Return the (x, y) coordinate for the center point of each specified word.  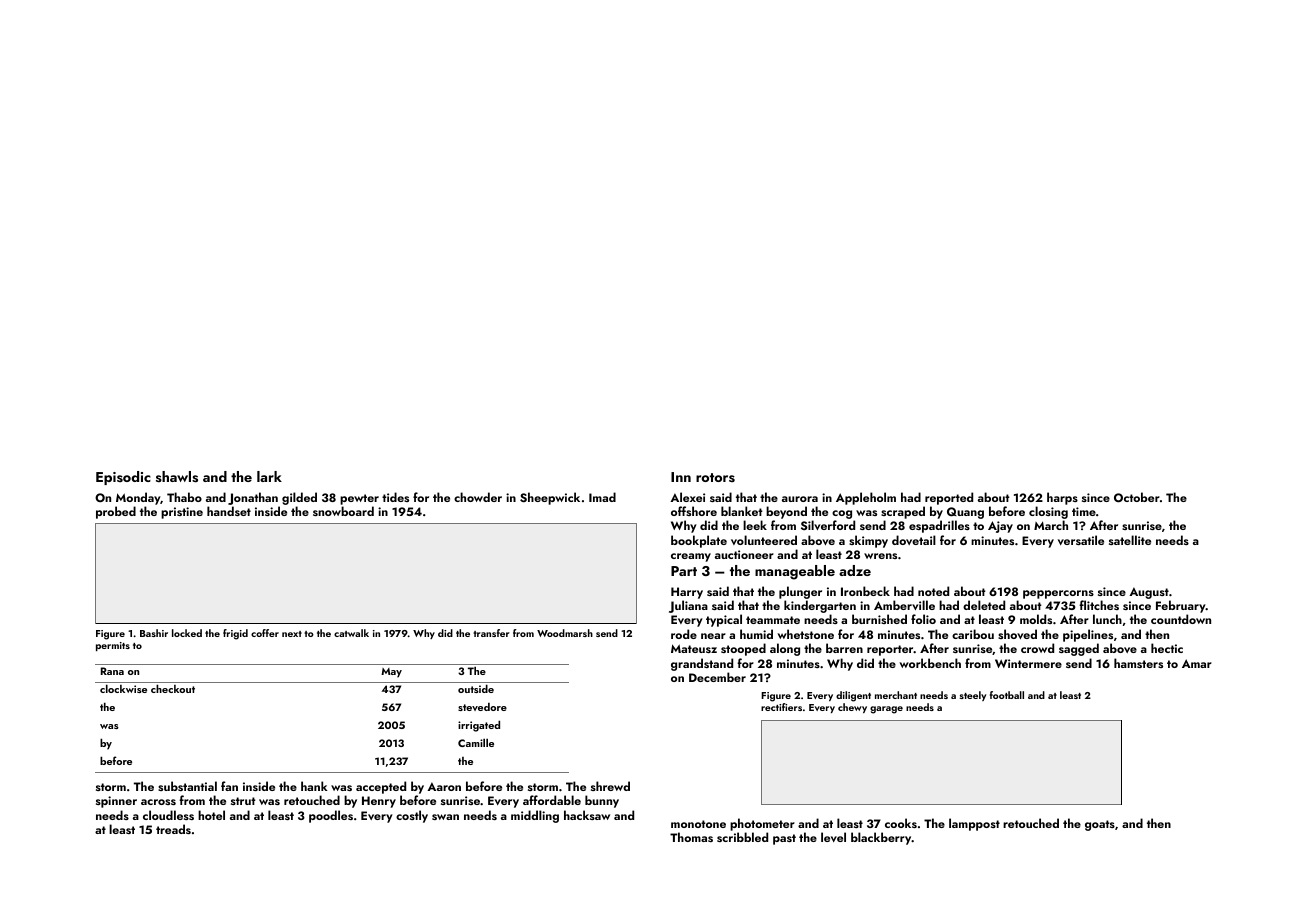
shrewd (610, 786)
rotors (715, 477)
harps (1062, 498)
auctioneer (744, 554)
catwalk (351, 633)
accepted (381, 787)
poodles (331, 816)
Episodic (123, 478)
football (1007, 695)
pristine (182, 513)
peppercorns (1058, 594)
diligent (853, 696)
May (391, 673)
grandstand (702, 664)
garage (886, 710)
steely (973, 696)
